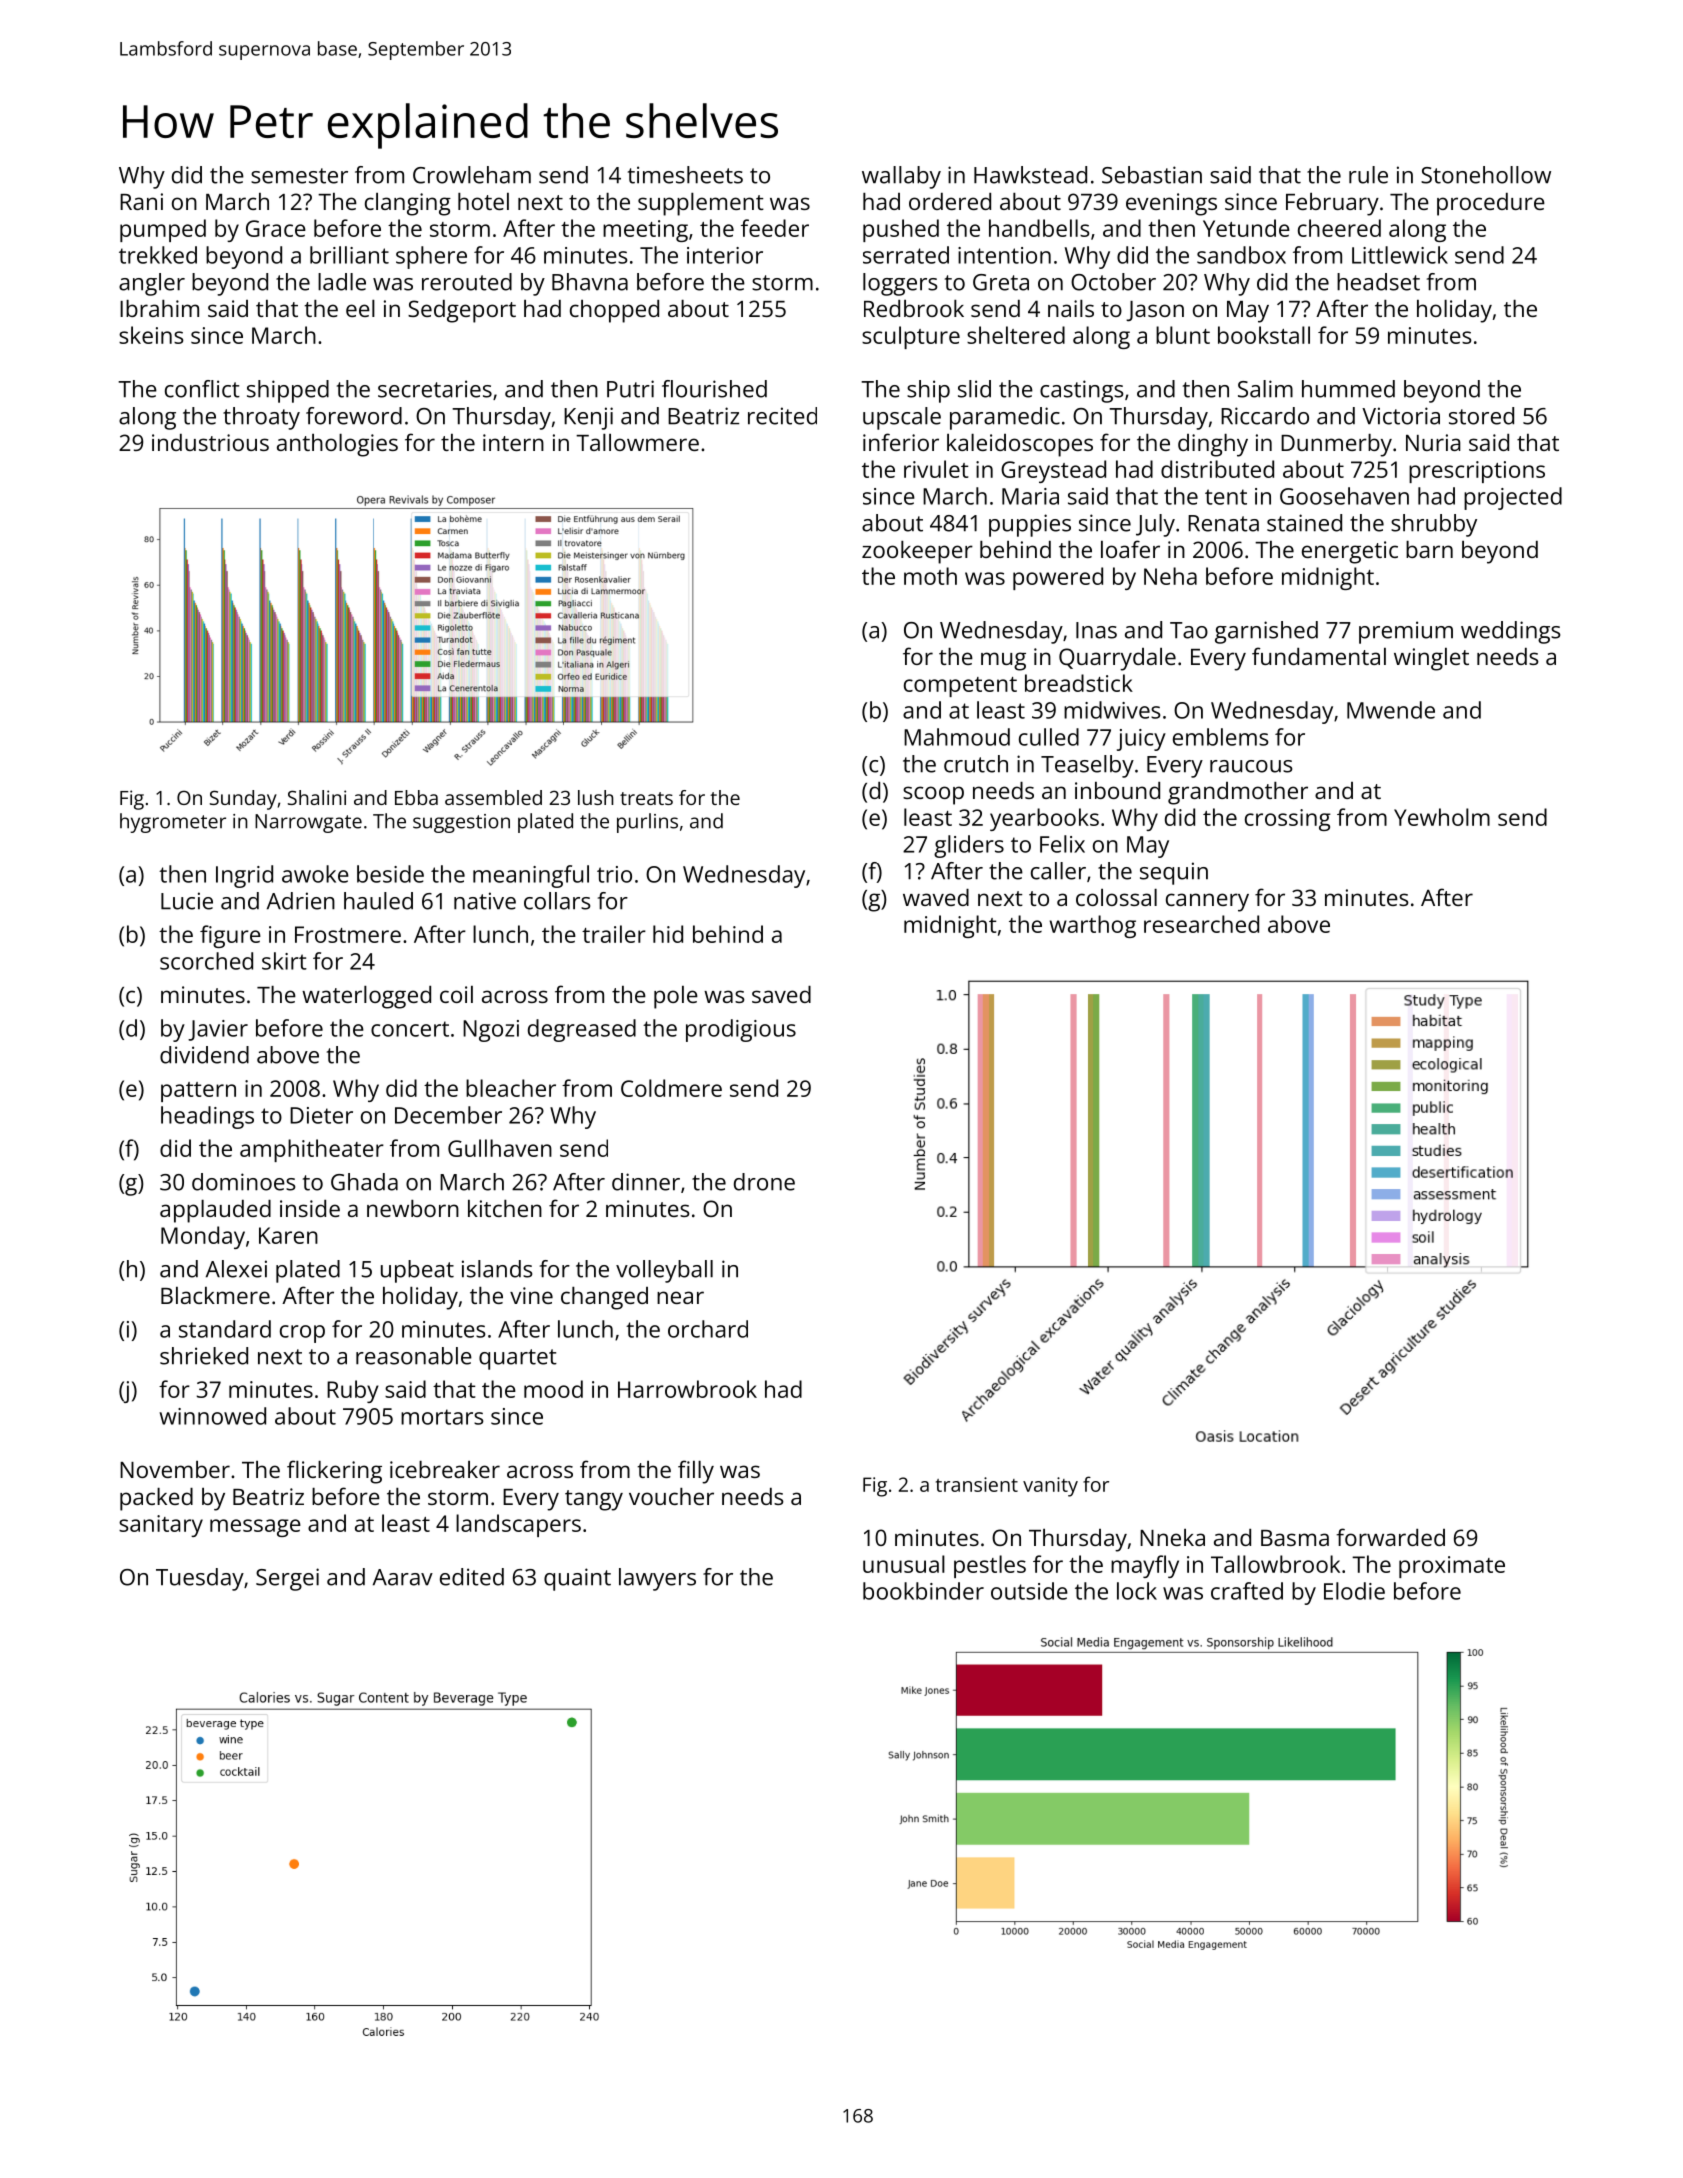 The height and width of the screenshot is (2178, 1683). Describe the element at coordinates (212, 1416) in the screenshot. I see `winnowed` at that location.
